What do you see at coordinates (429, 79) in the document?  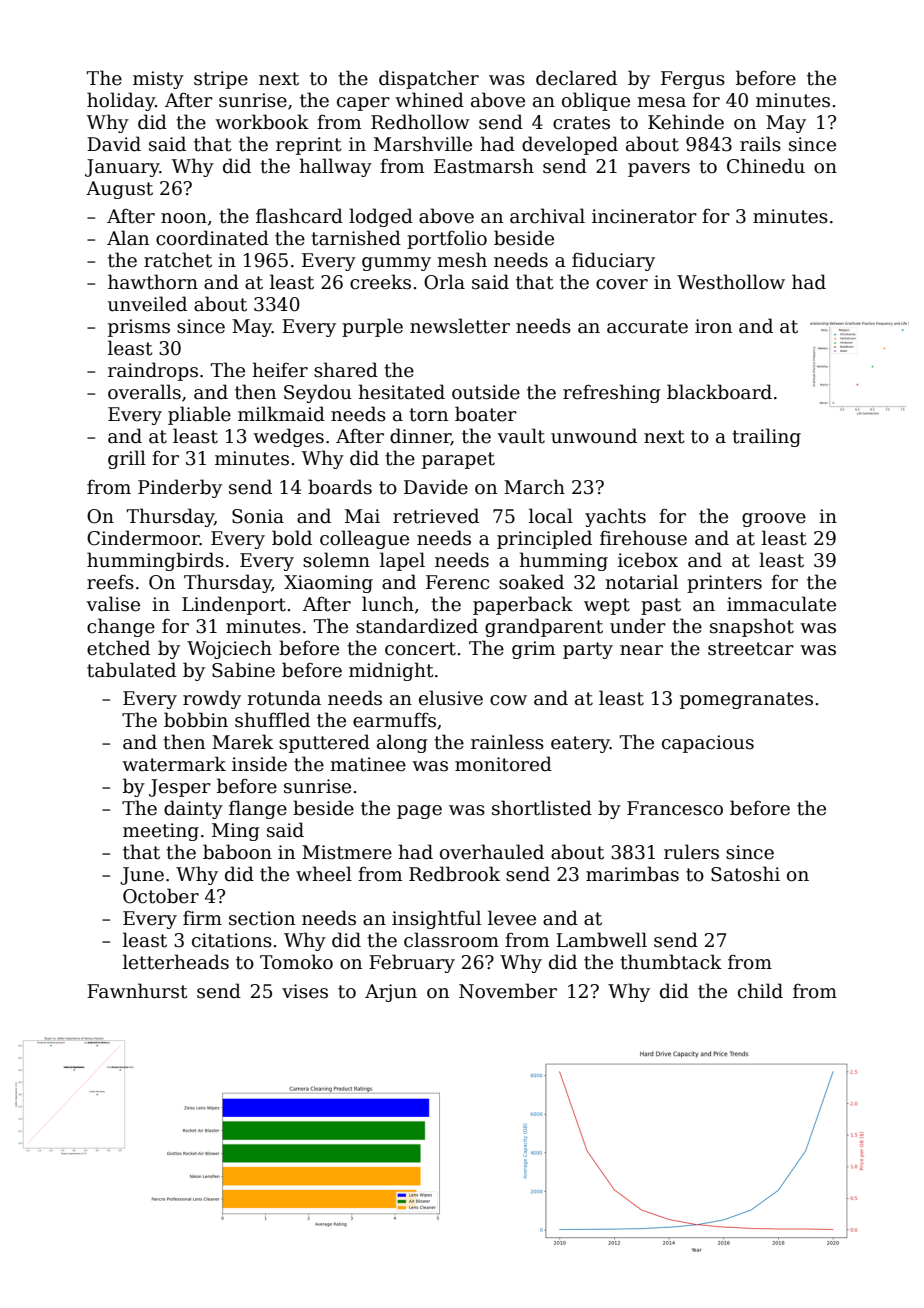 I see `dispatcher` at bounding box center [429, 79].
